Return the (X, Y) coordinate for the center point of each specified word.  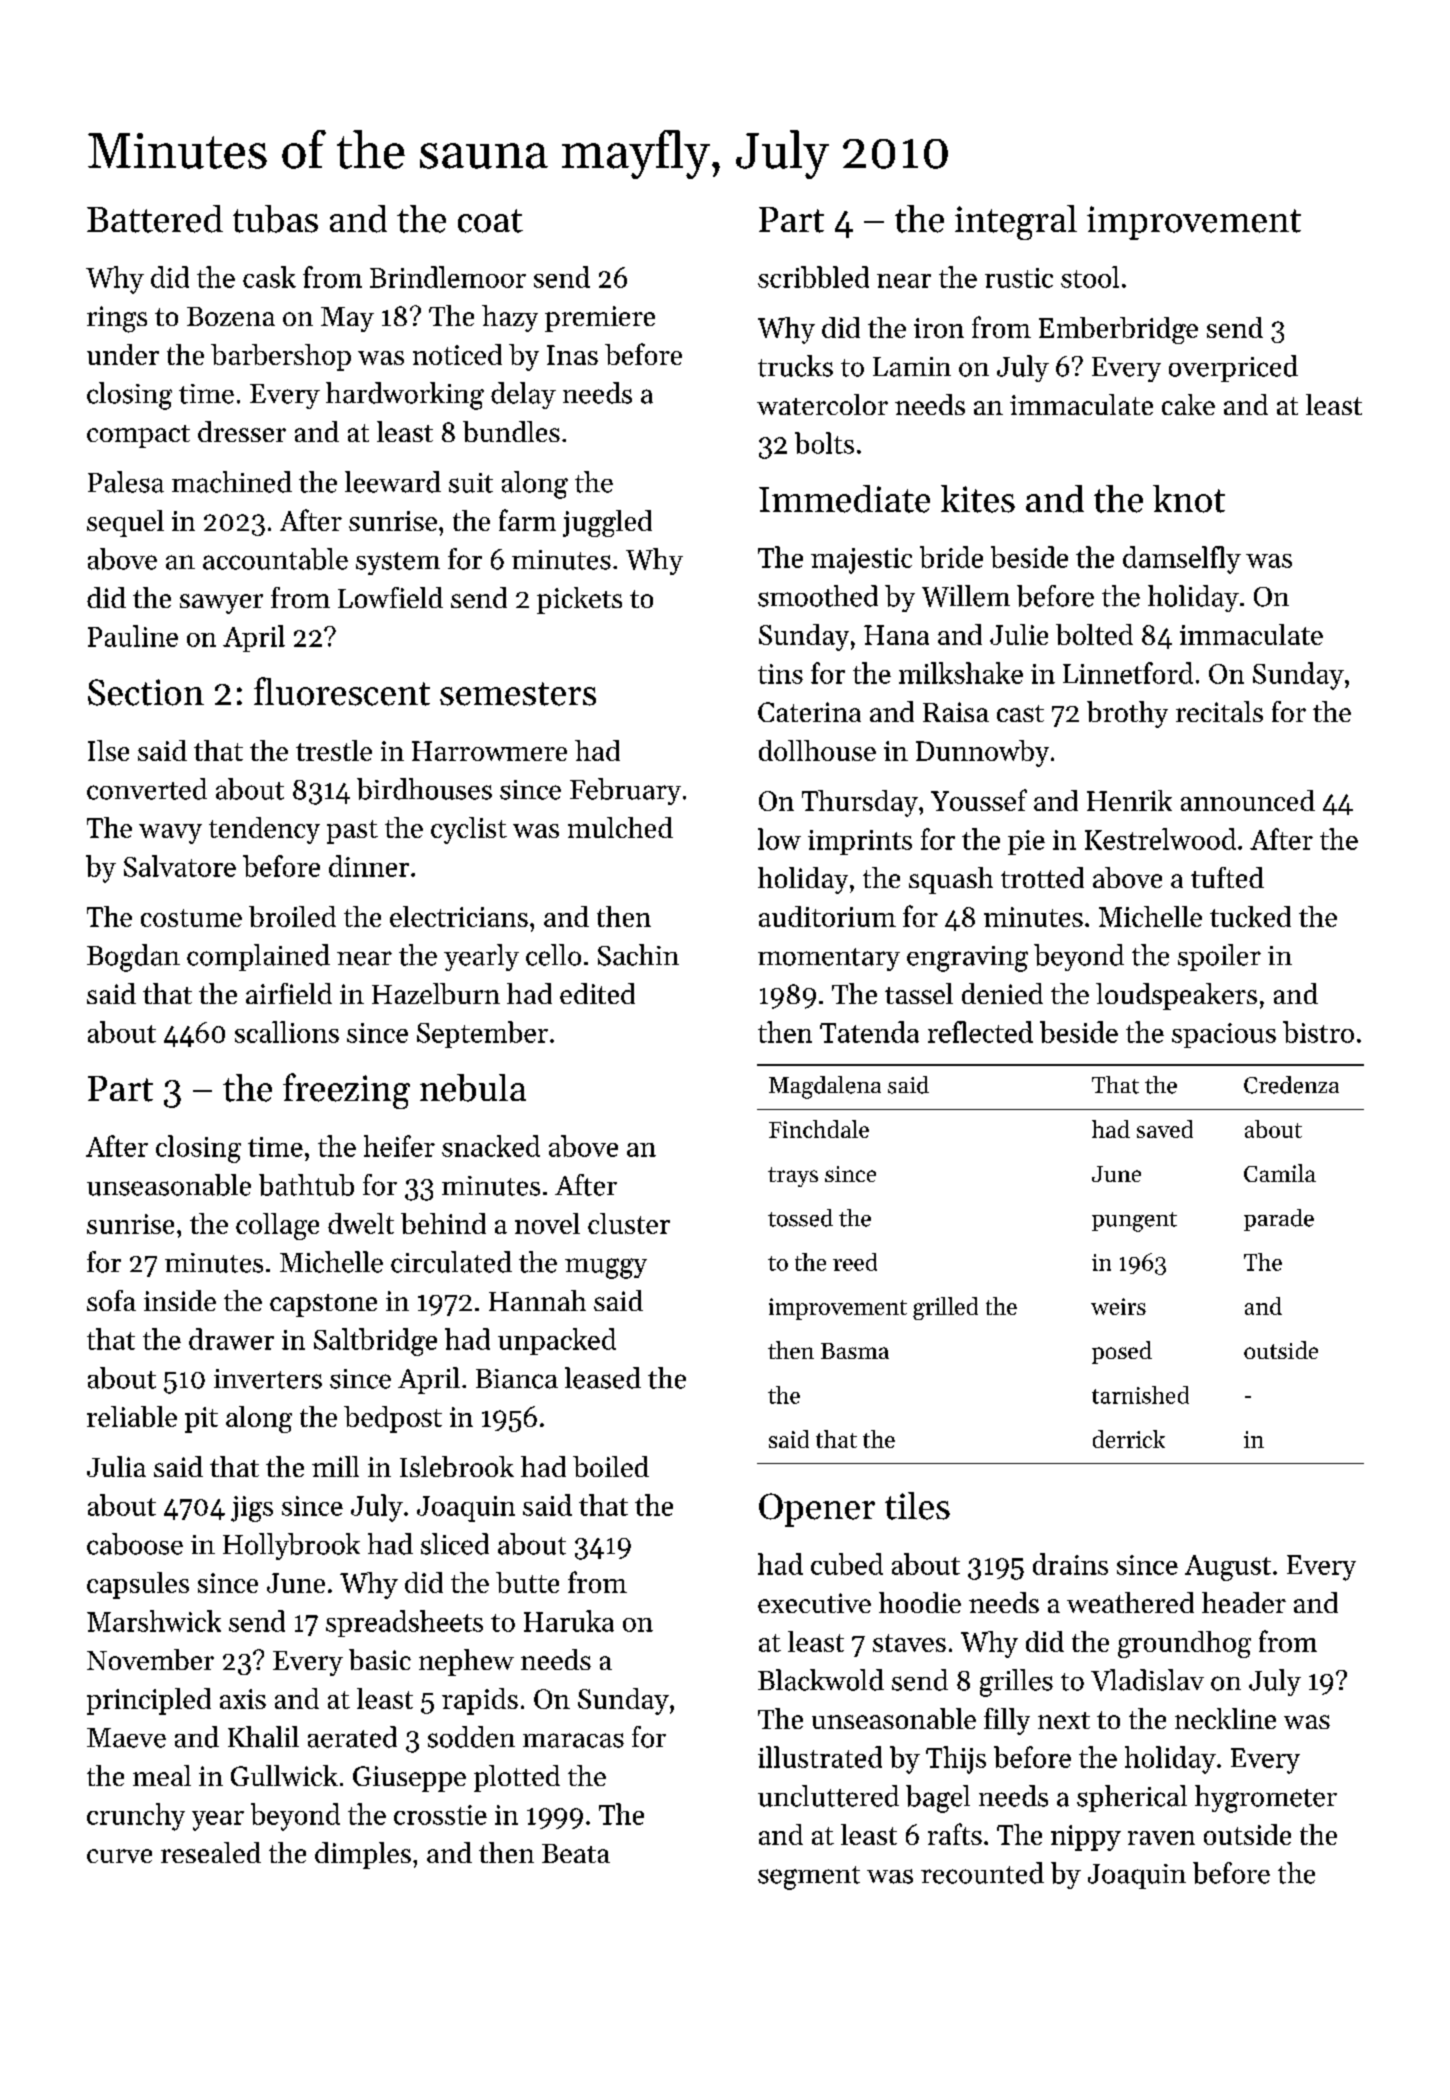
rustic (1019, 278)
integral (1016, 222)
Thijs (956, 1760)
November (150, 1659)
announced (1248, 800)
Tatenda (869, 1032)
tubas (275, 219)
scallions (287, 1032)
